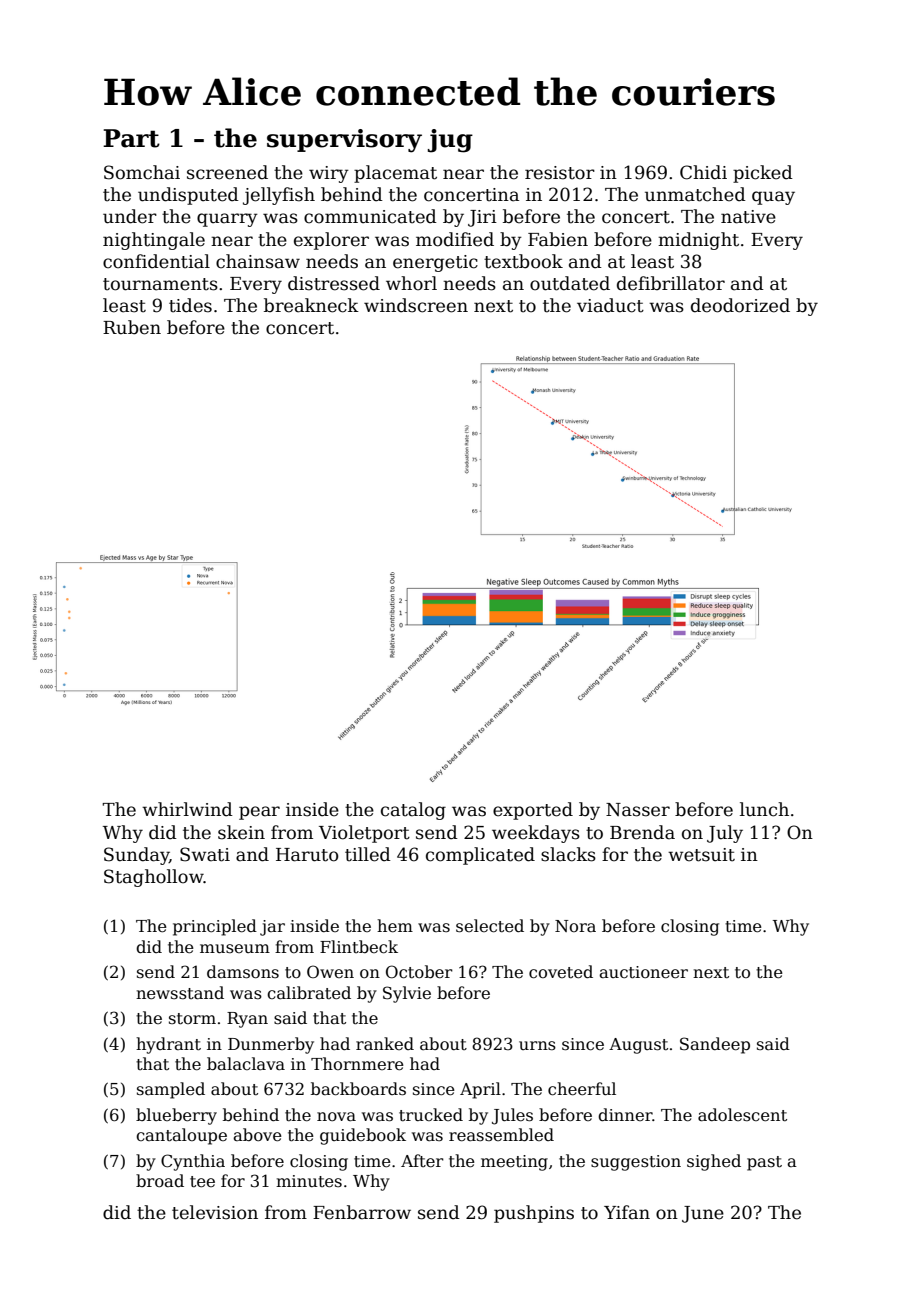 The image size is (924, 1308). What do you see at coordinates (132, 327) in the page?
I see `Ruben` at bounding box center [132, 327].
